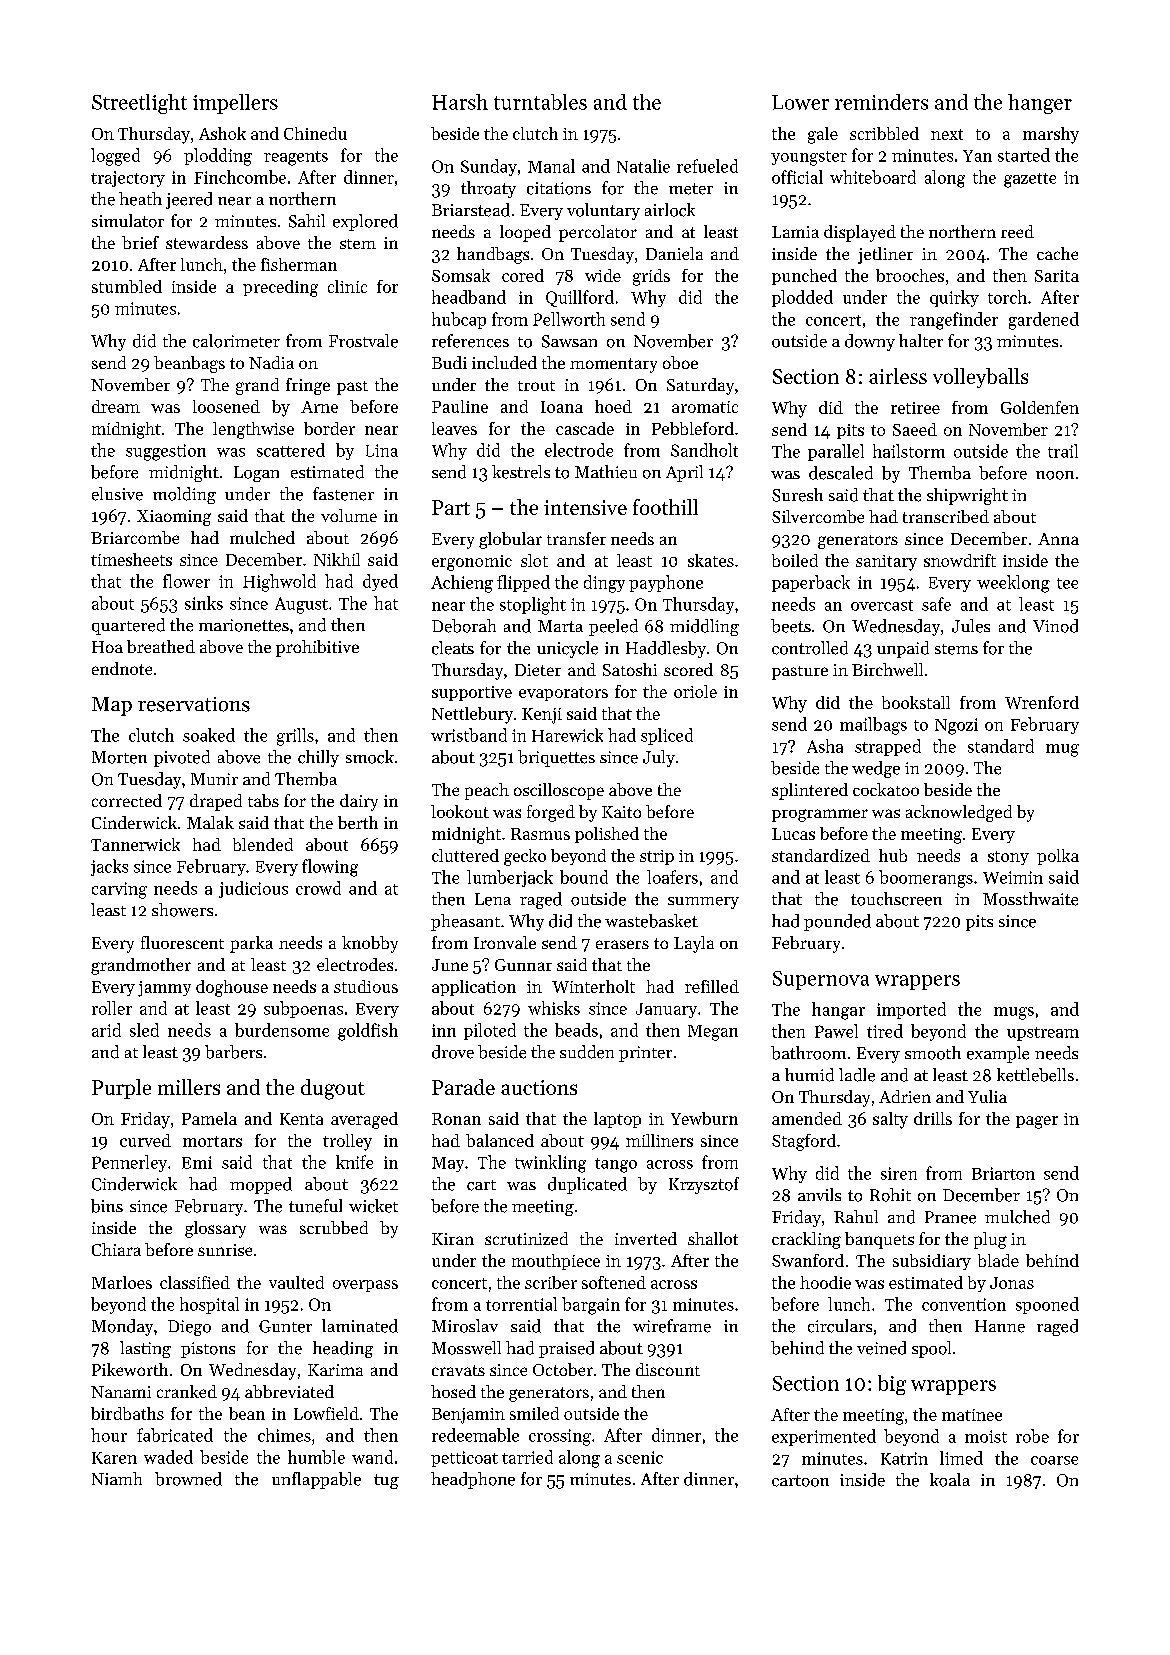 This screenshot has height=1655, width=1170. What do you see at coordinates (280, 288) in the screenshot?
I see `preceding` at bounding box center [280, 288].
